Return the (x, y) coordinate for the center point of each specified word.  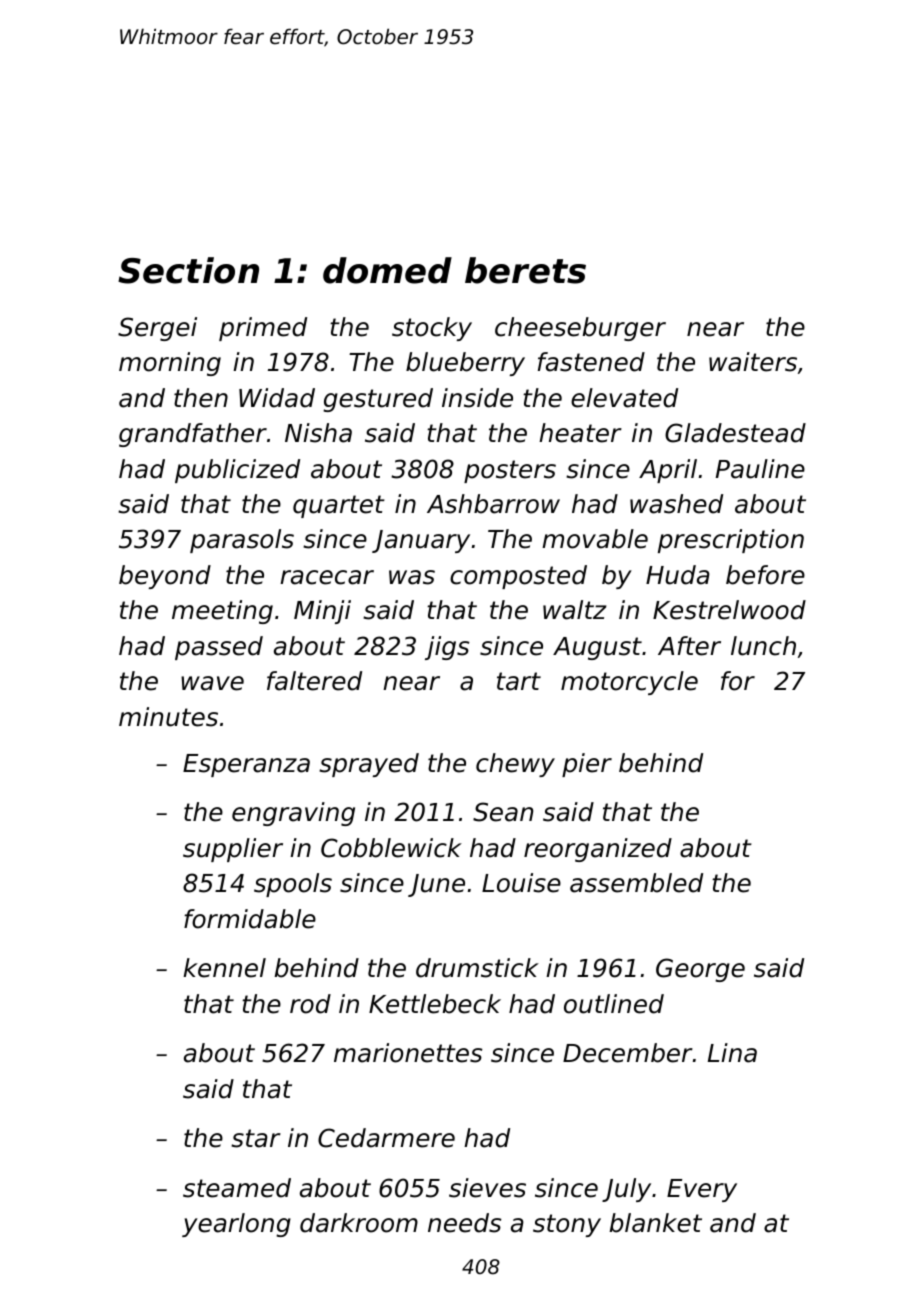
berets (525, 270)
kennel (224, 968)
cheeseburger (580, 329)
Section (188, 270)
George (700, 970)
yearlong (236, 1225)
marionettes (408, 1053)
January (421, 541)
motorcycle (629, 683)
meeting (222, 612)
